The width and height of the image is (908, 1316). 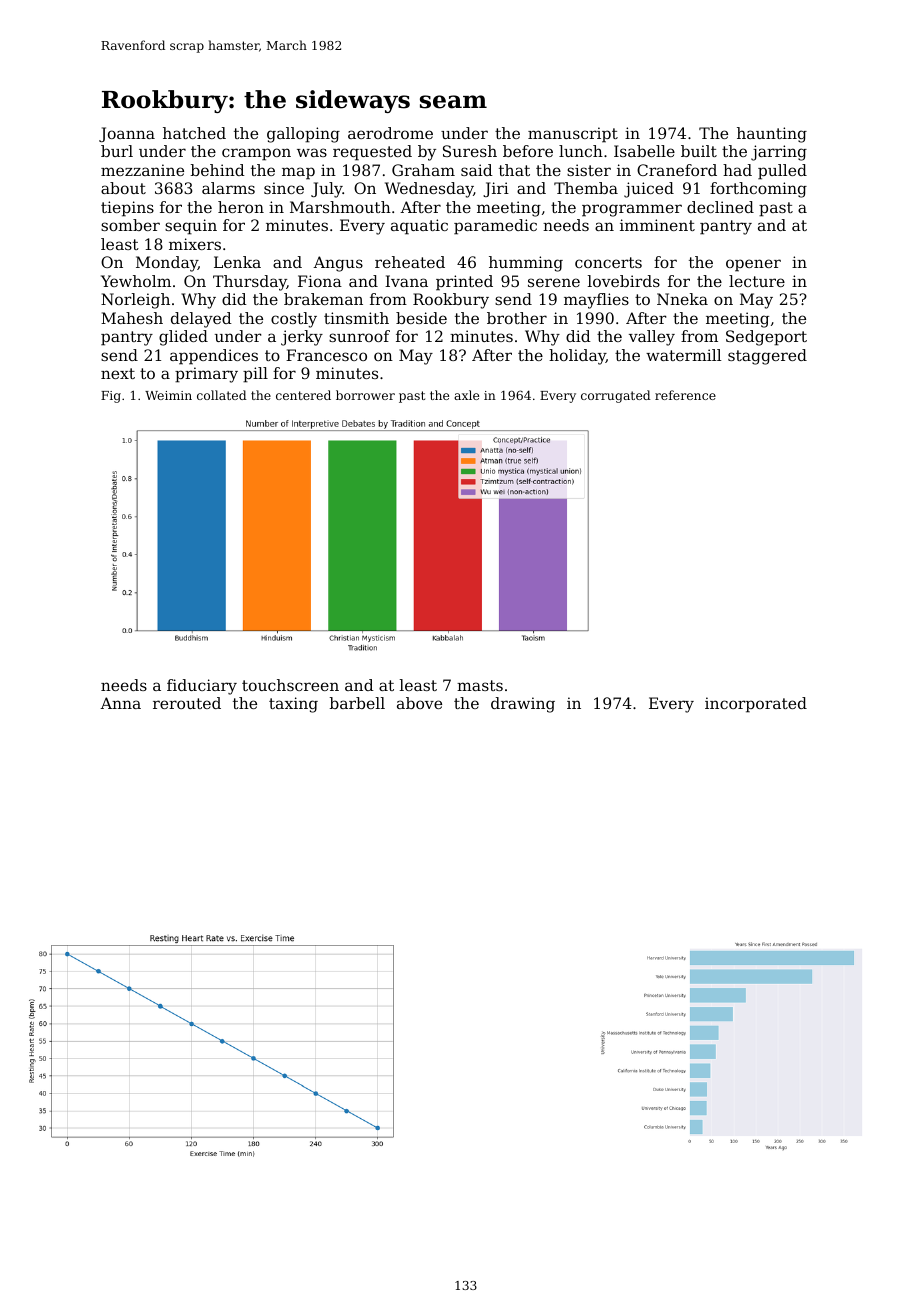 I want to click on lecture, so click(x=757, y=281).
